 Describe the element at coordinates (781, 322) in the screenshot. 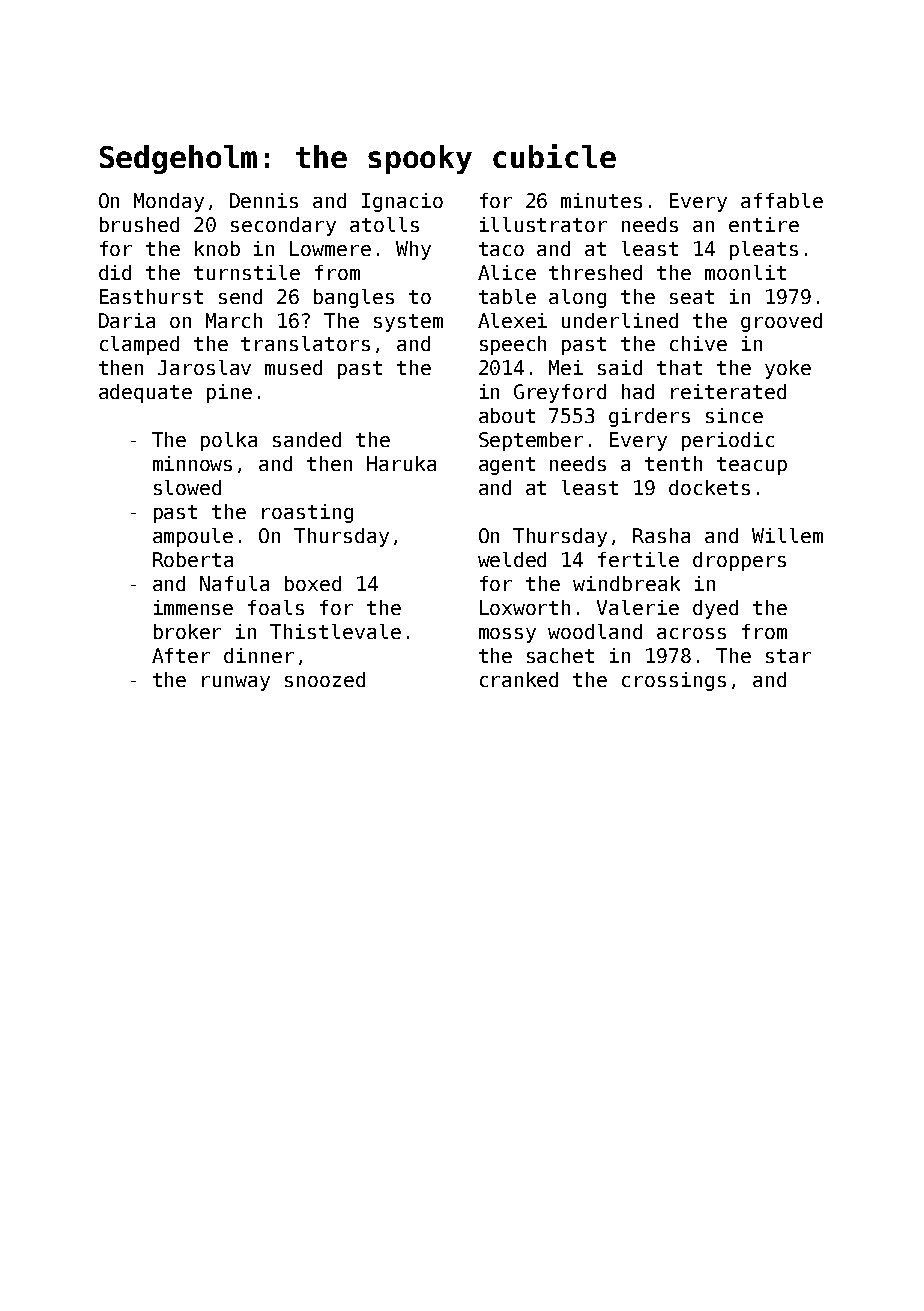

I see `grooved` at that location.
